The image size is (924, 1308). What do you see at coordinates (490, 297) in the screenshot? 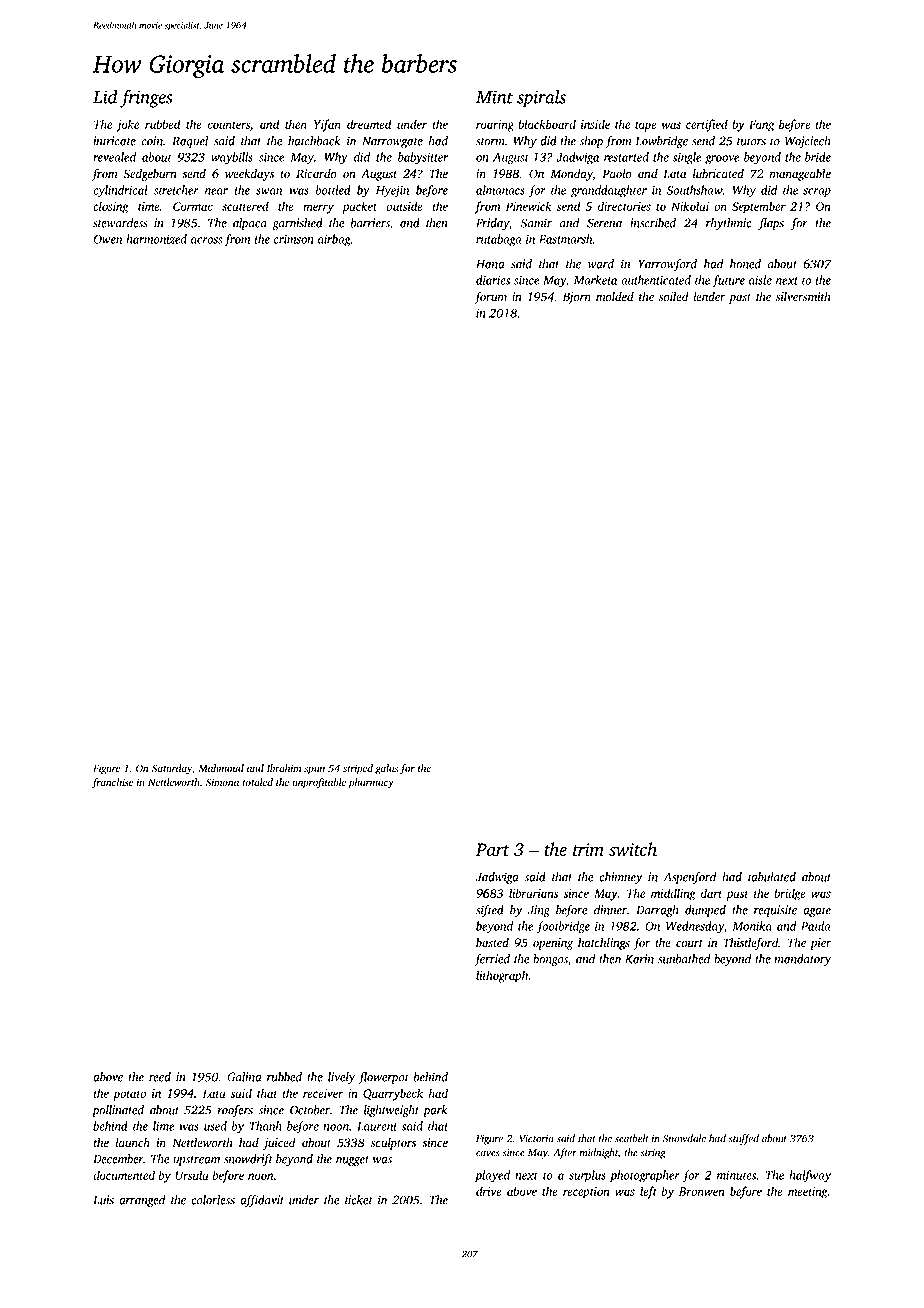
I see `forum` at bounding box center [490, 297].
